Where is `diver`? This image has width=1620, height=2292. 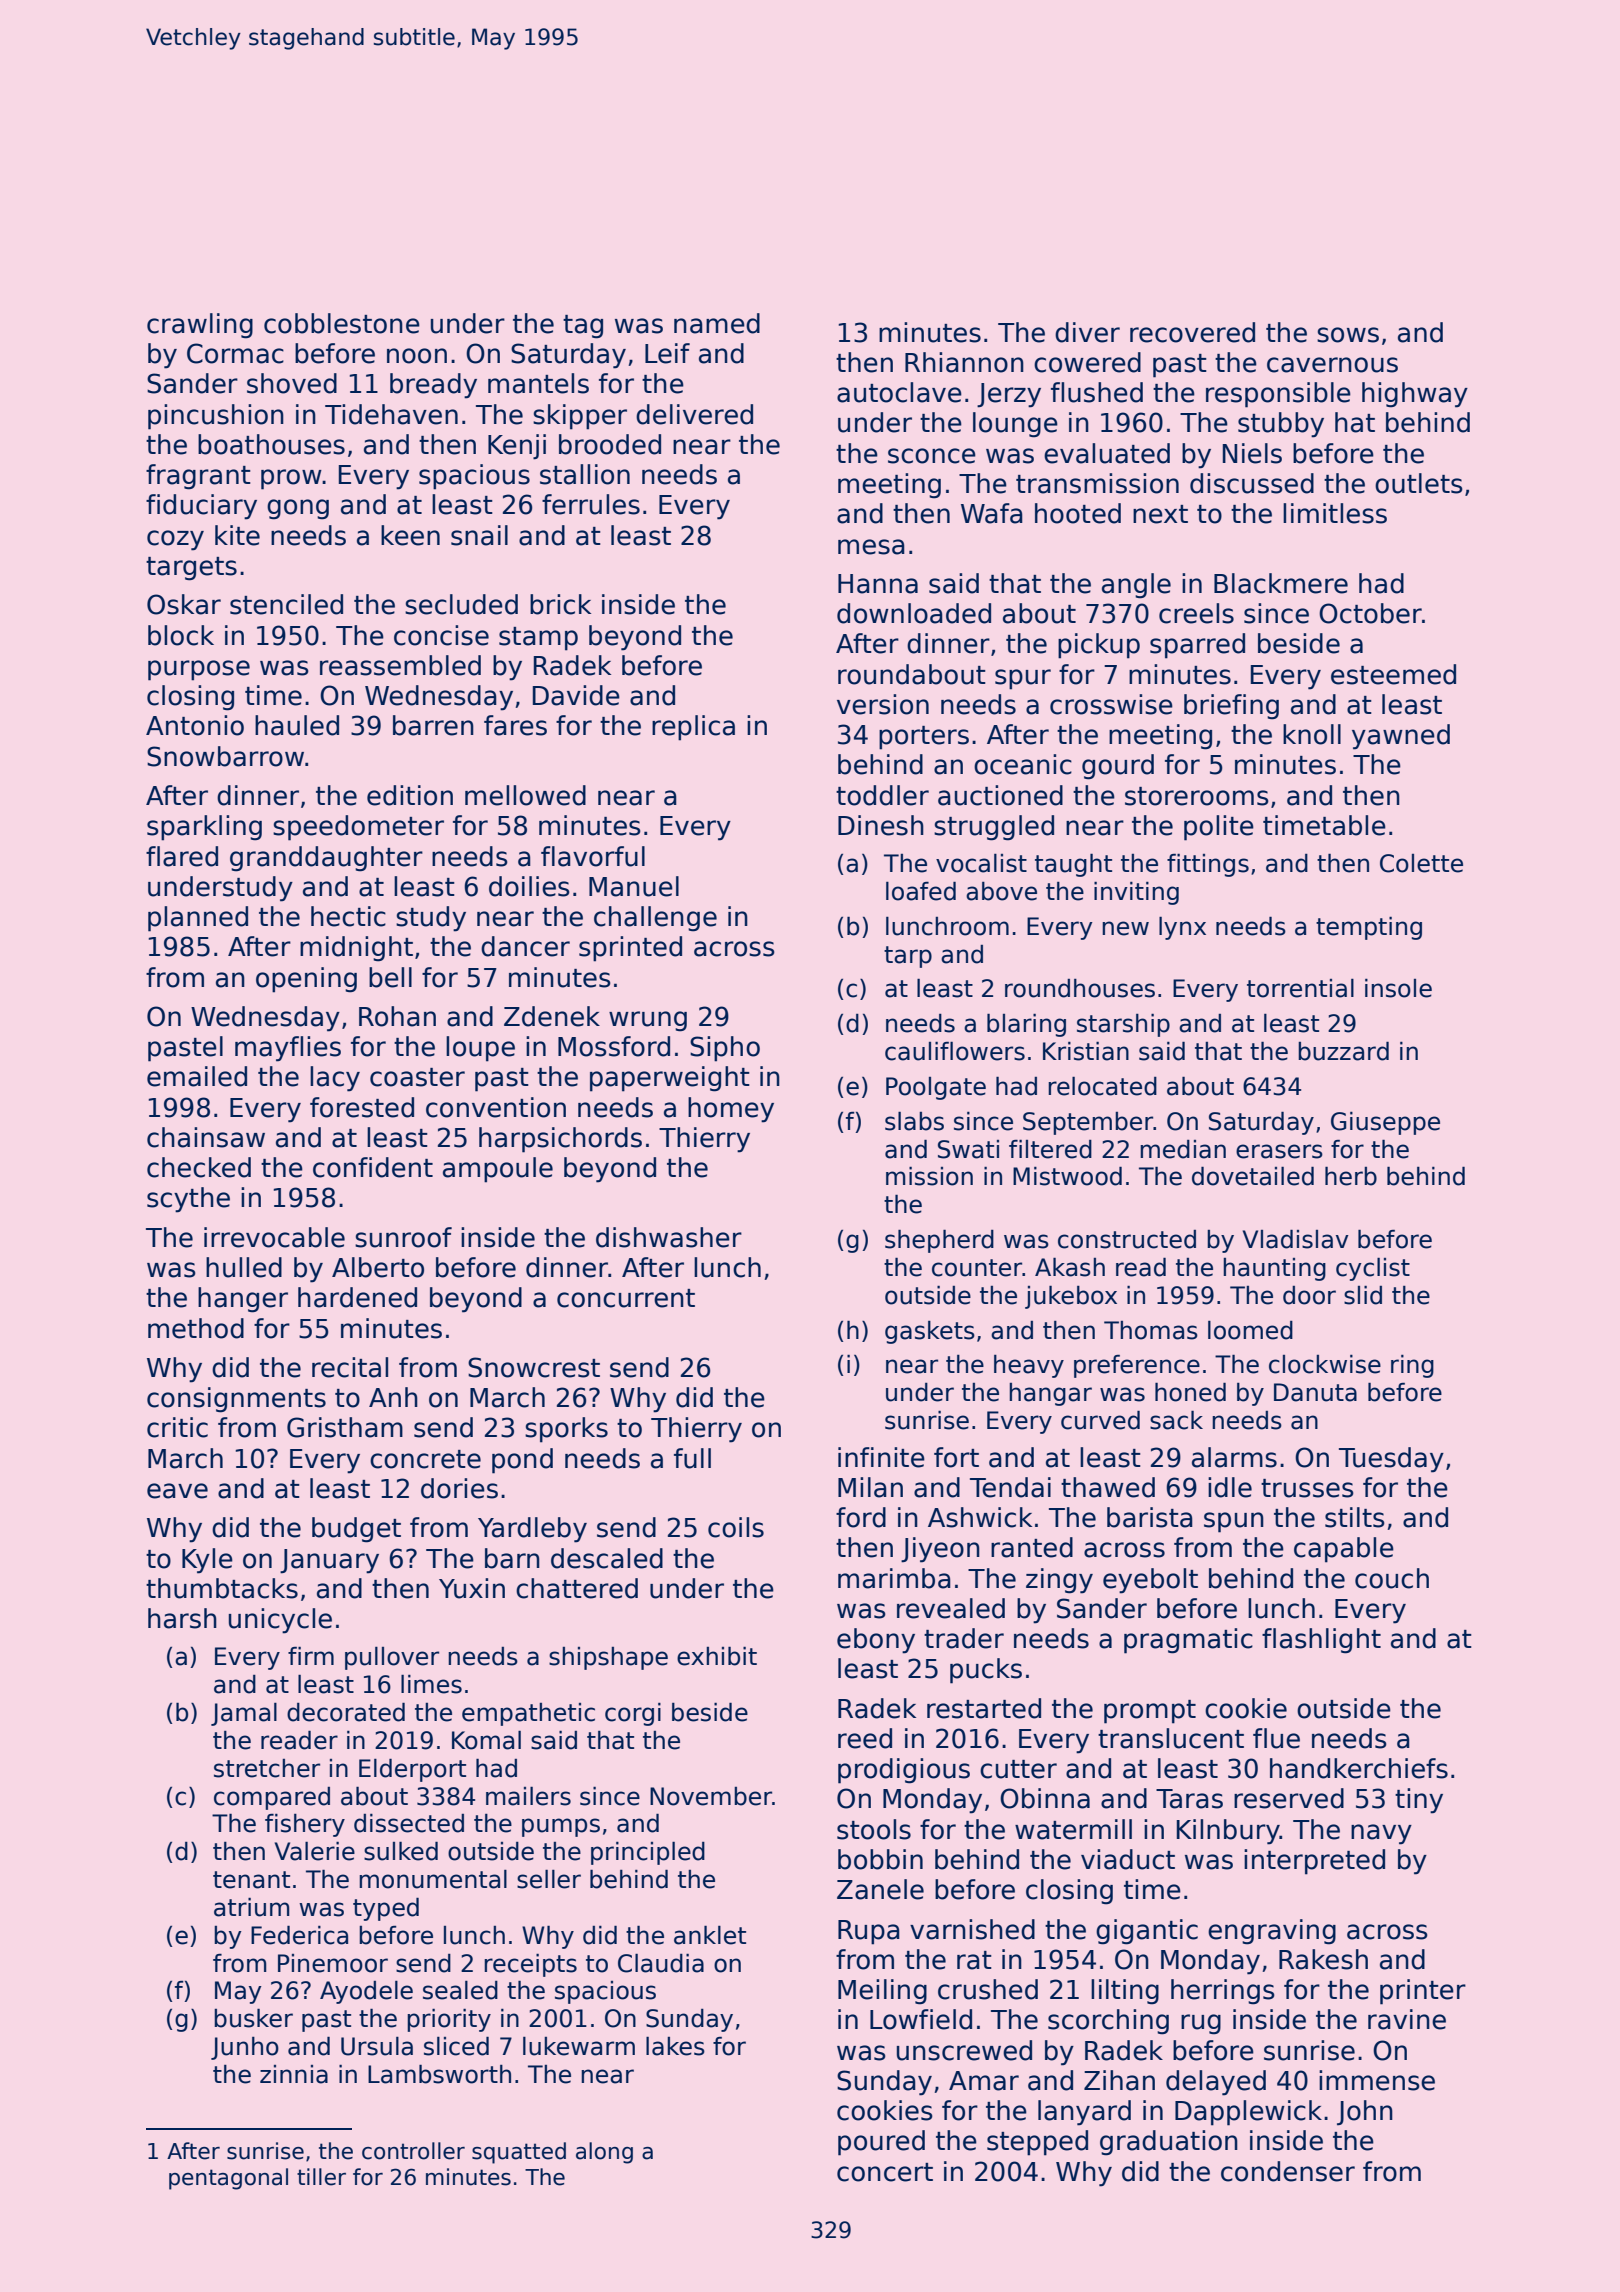
diver is located at coordinates (1087, 332).
